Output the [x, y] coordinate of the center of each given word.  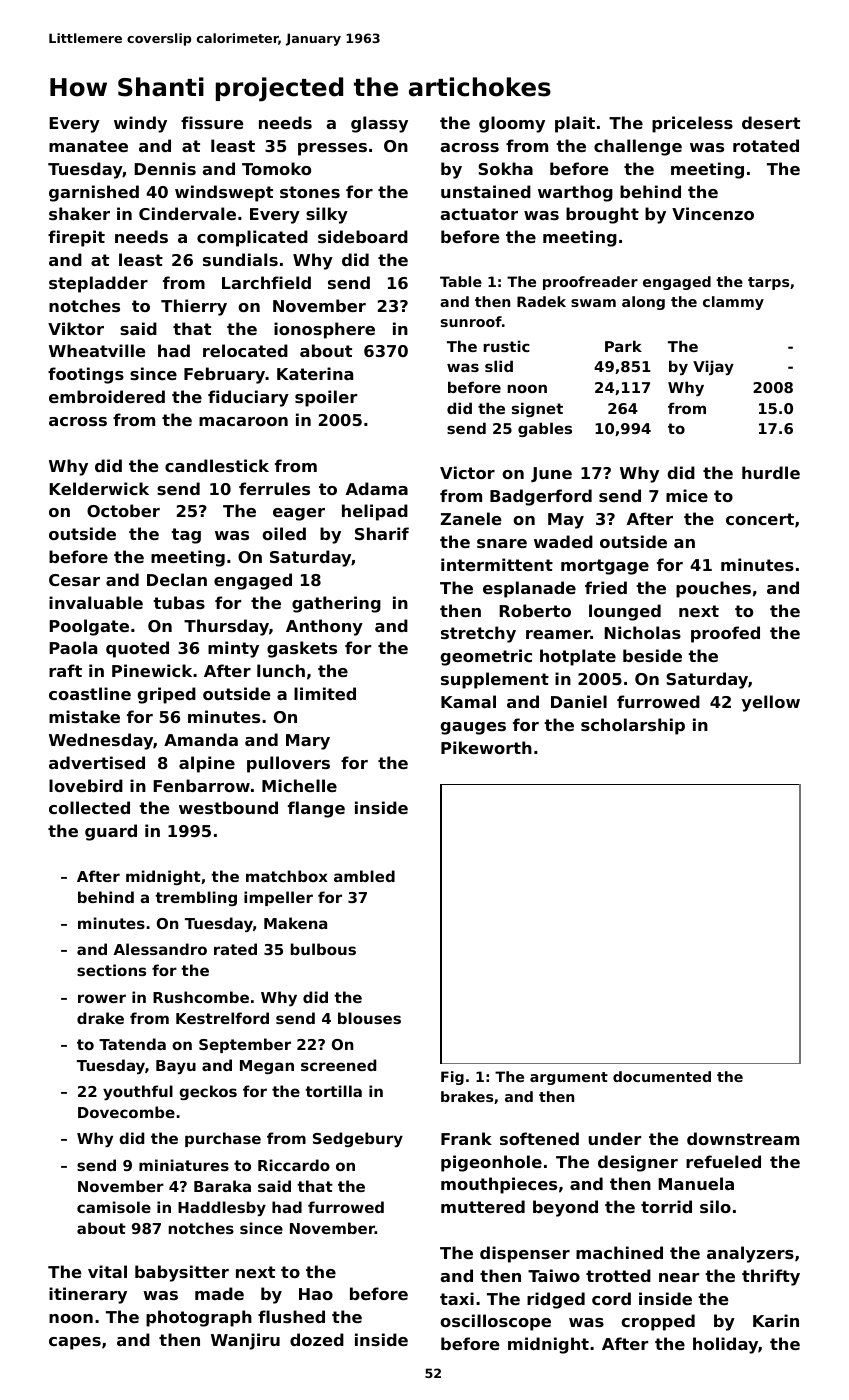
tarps [768, 283]
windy [140, 124]
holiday [725, 1345]
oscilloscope [495, 1322]
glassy [379, 124]
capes [75, 1343]
